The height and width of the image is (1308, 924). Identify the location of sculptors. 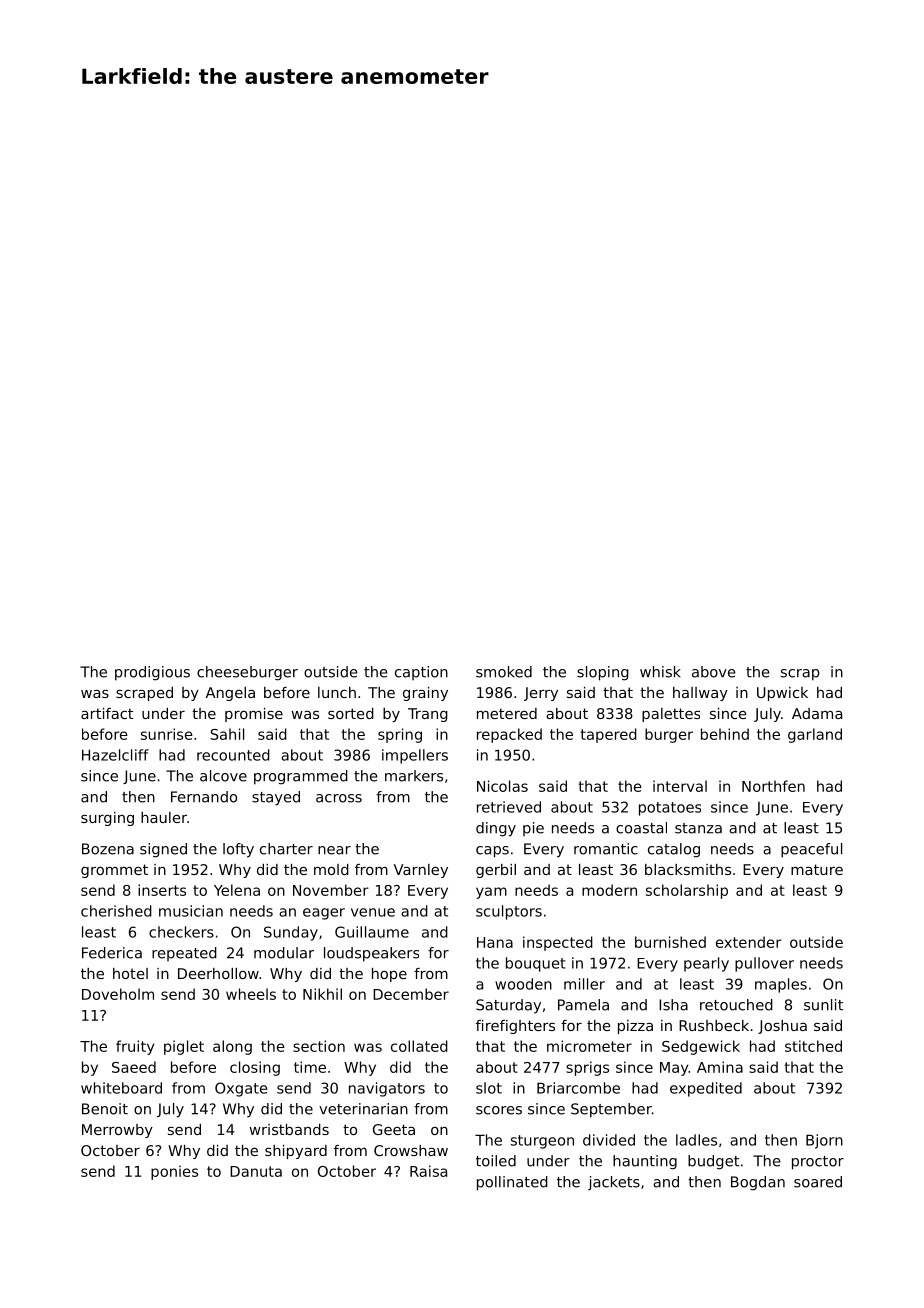
(509, 912).
